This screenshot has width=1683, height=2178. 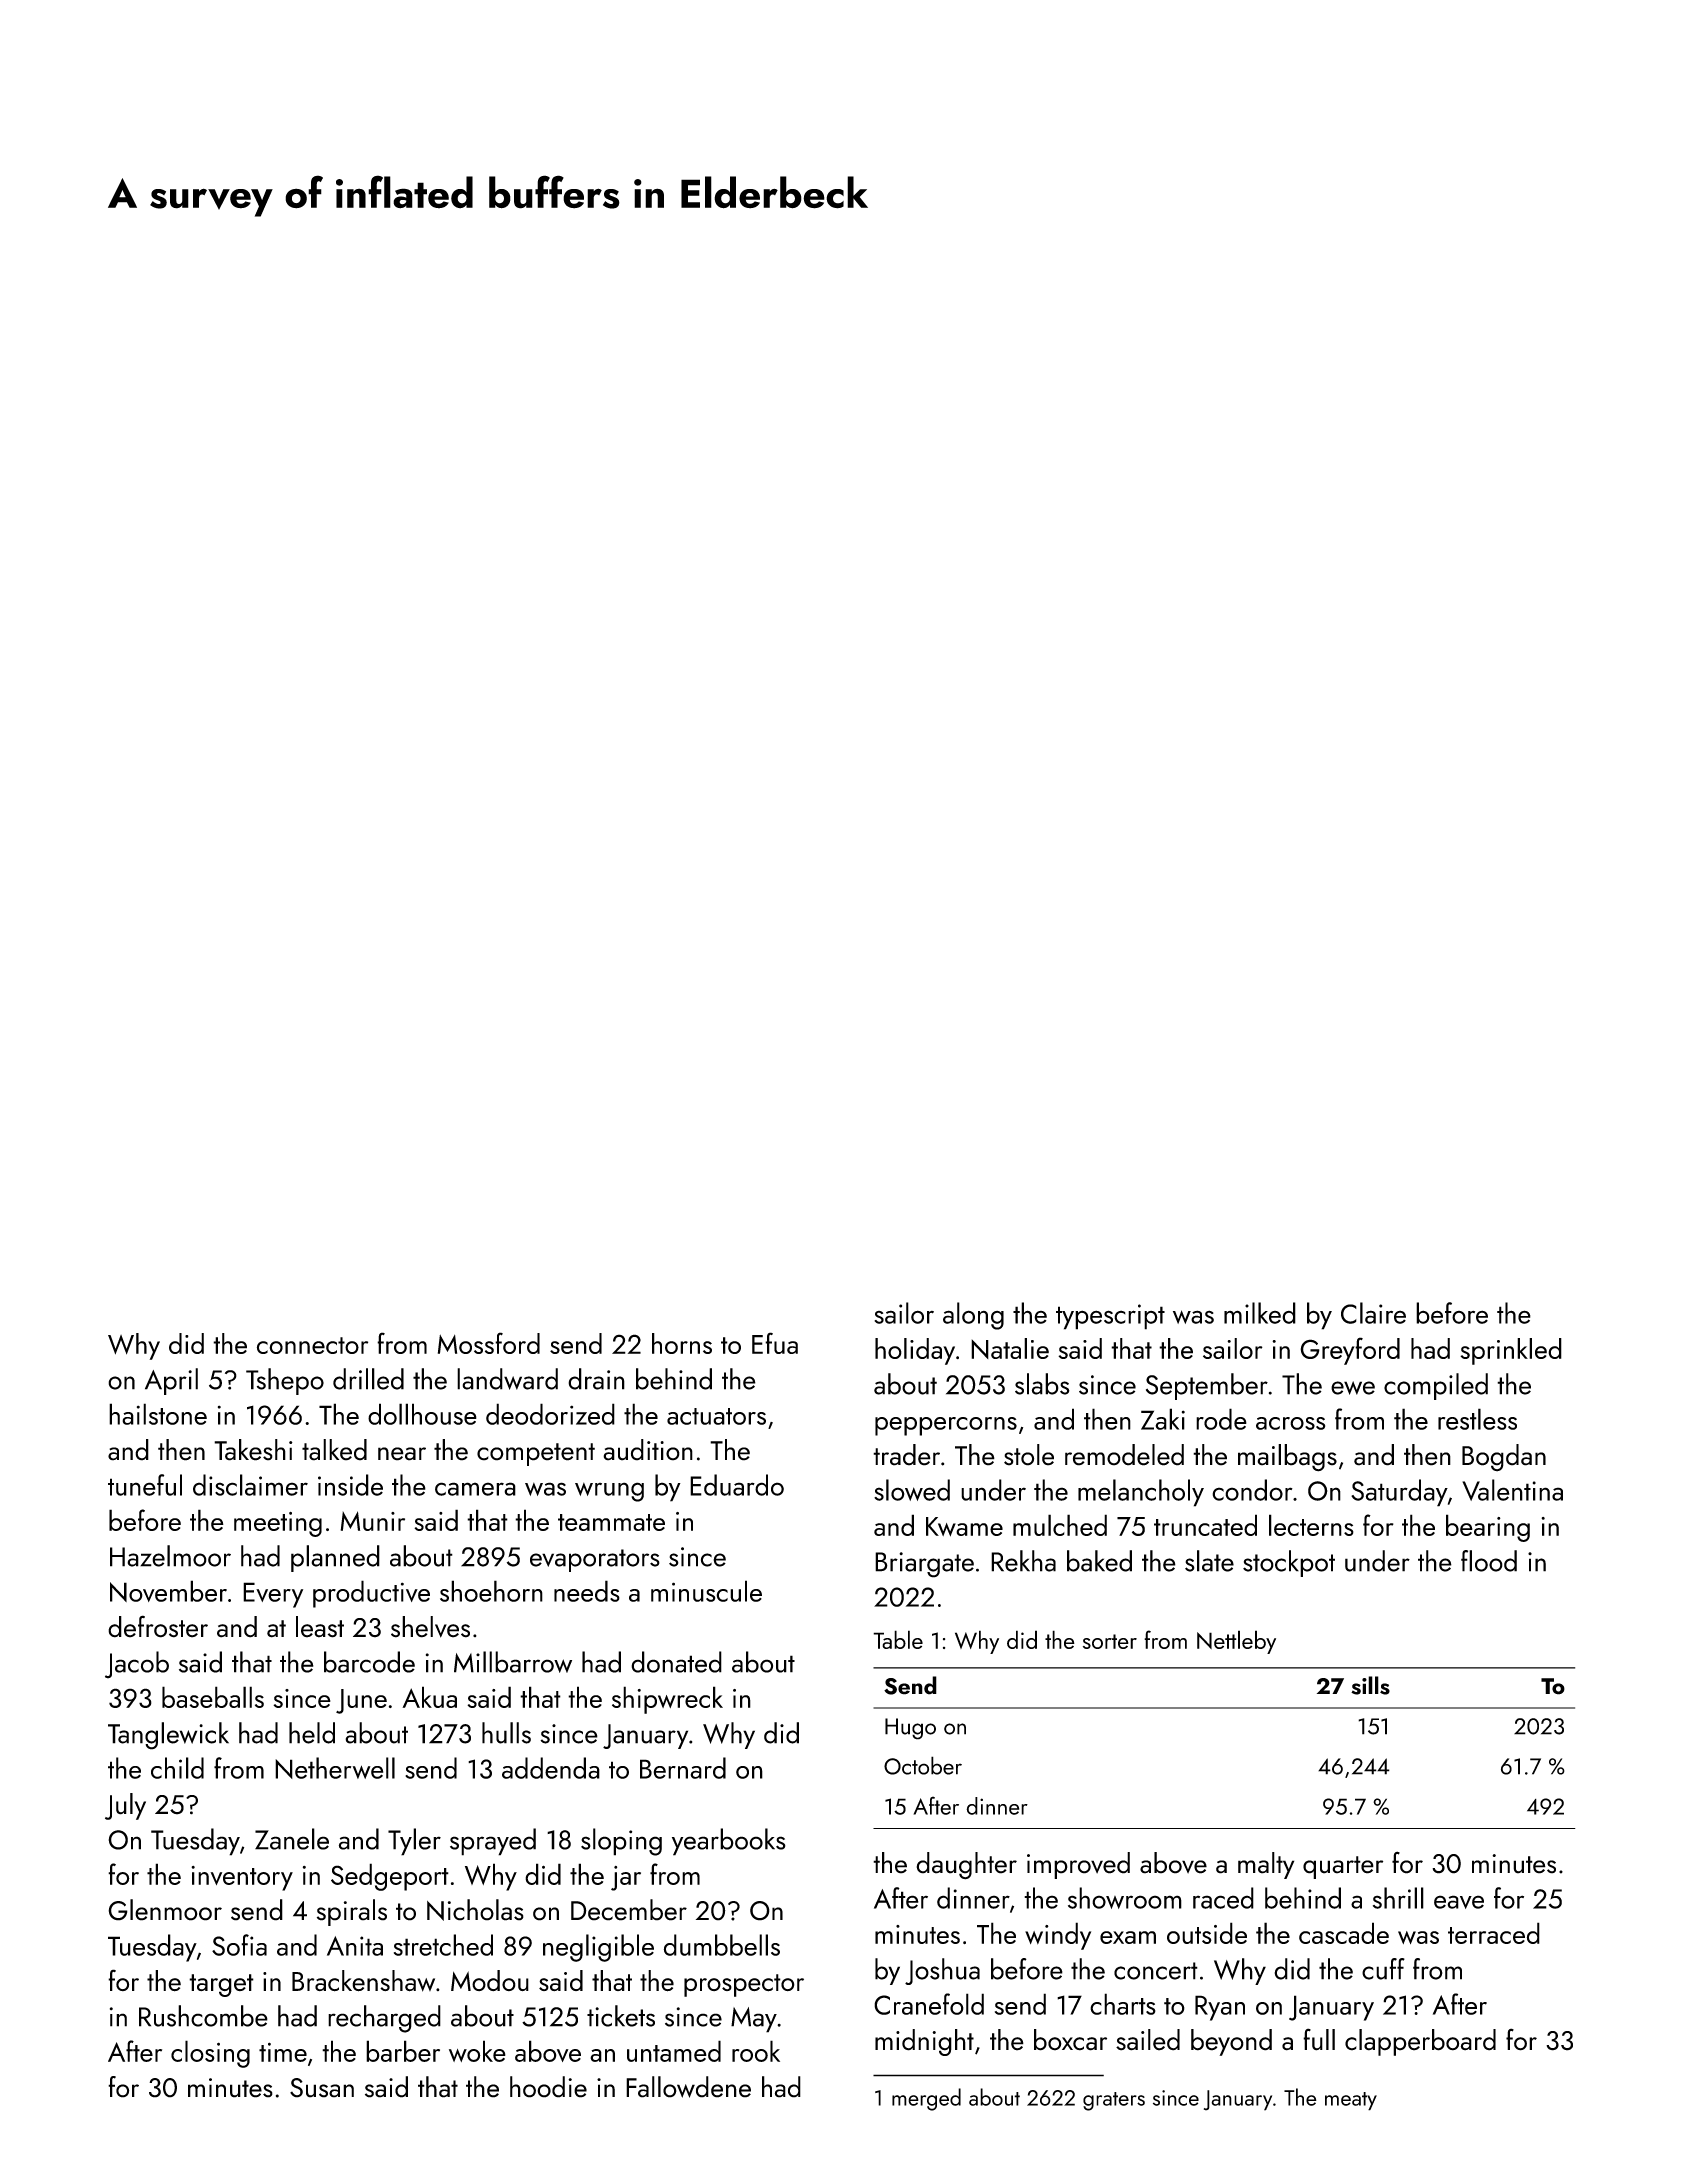 I want to click on along, so click(x=973, y=1316).
